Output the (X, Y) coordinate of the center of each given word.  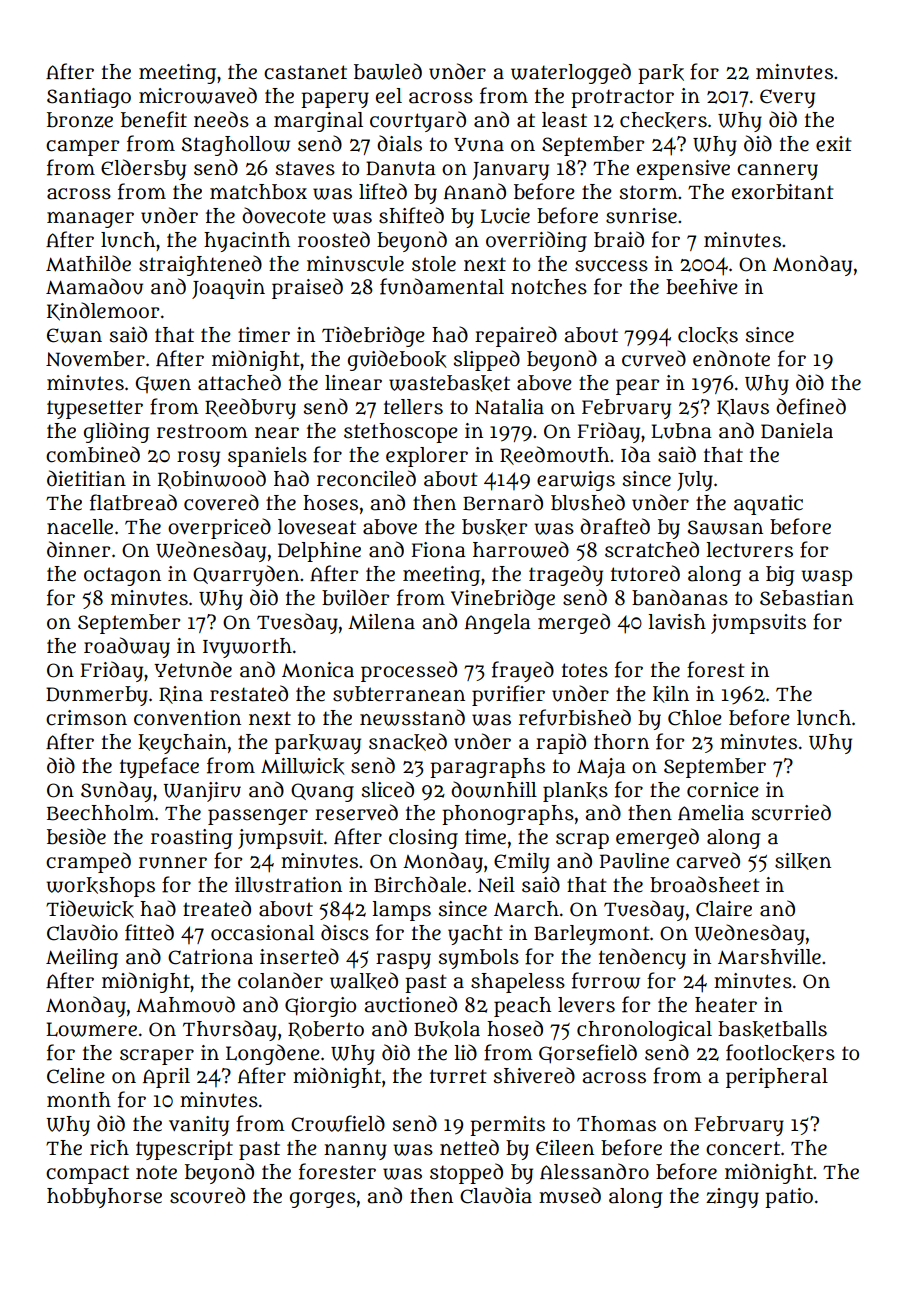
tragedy (566, 575)
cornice (723, 790)
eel (389, 96)
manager (90, 220)
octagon (122, 576)
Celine (76, 1076)
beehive (702, 287)
